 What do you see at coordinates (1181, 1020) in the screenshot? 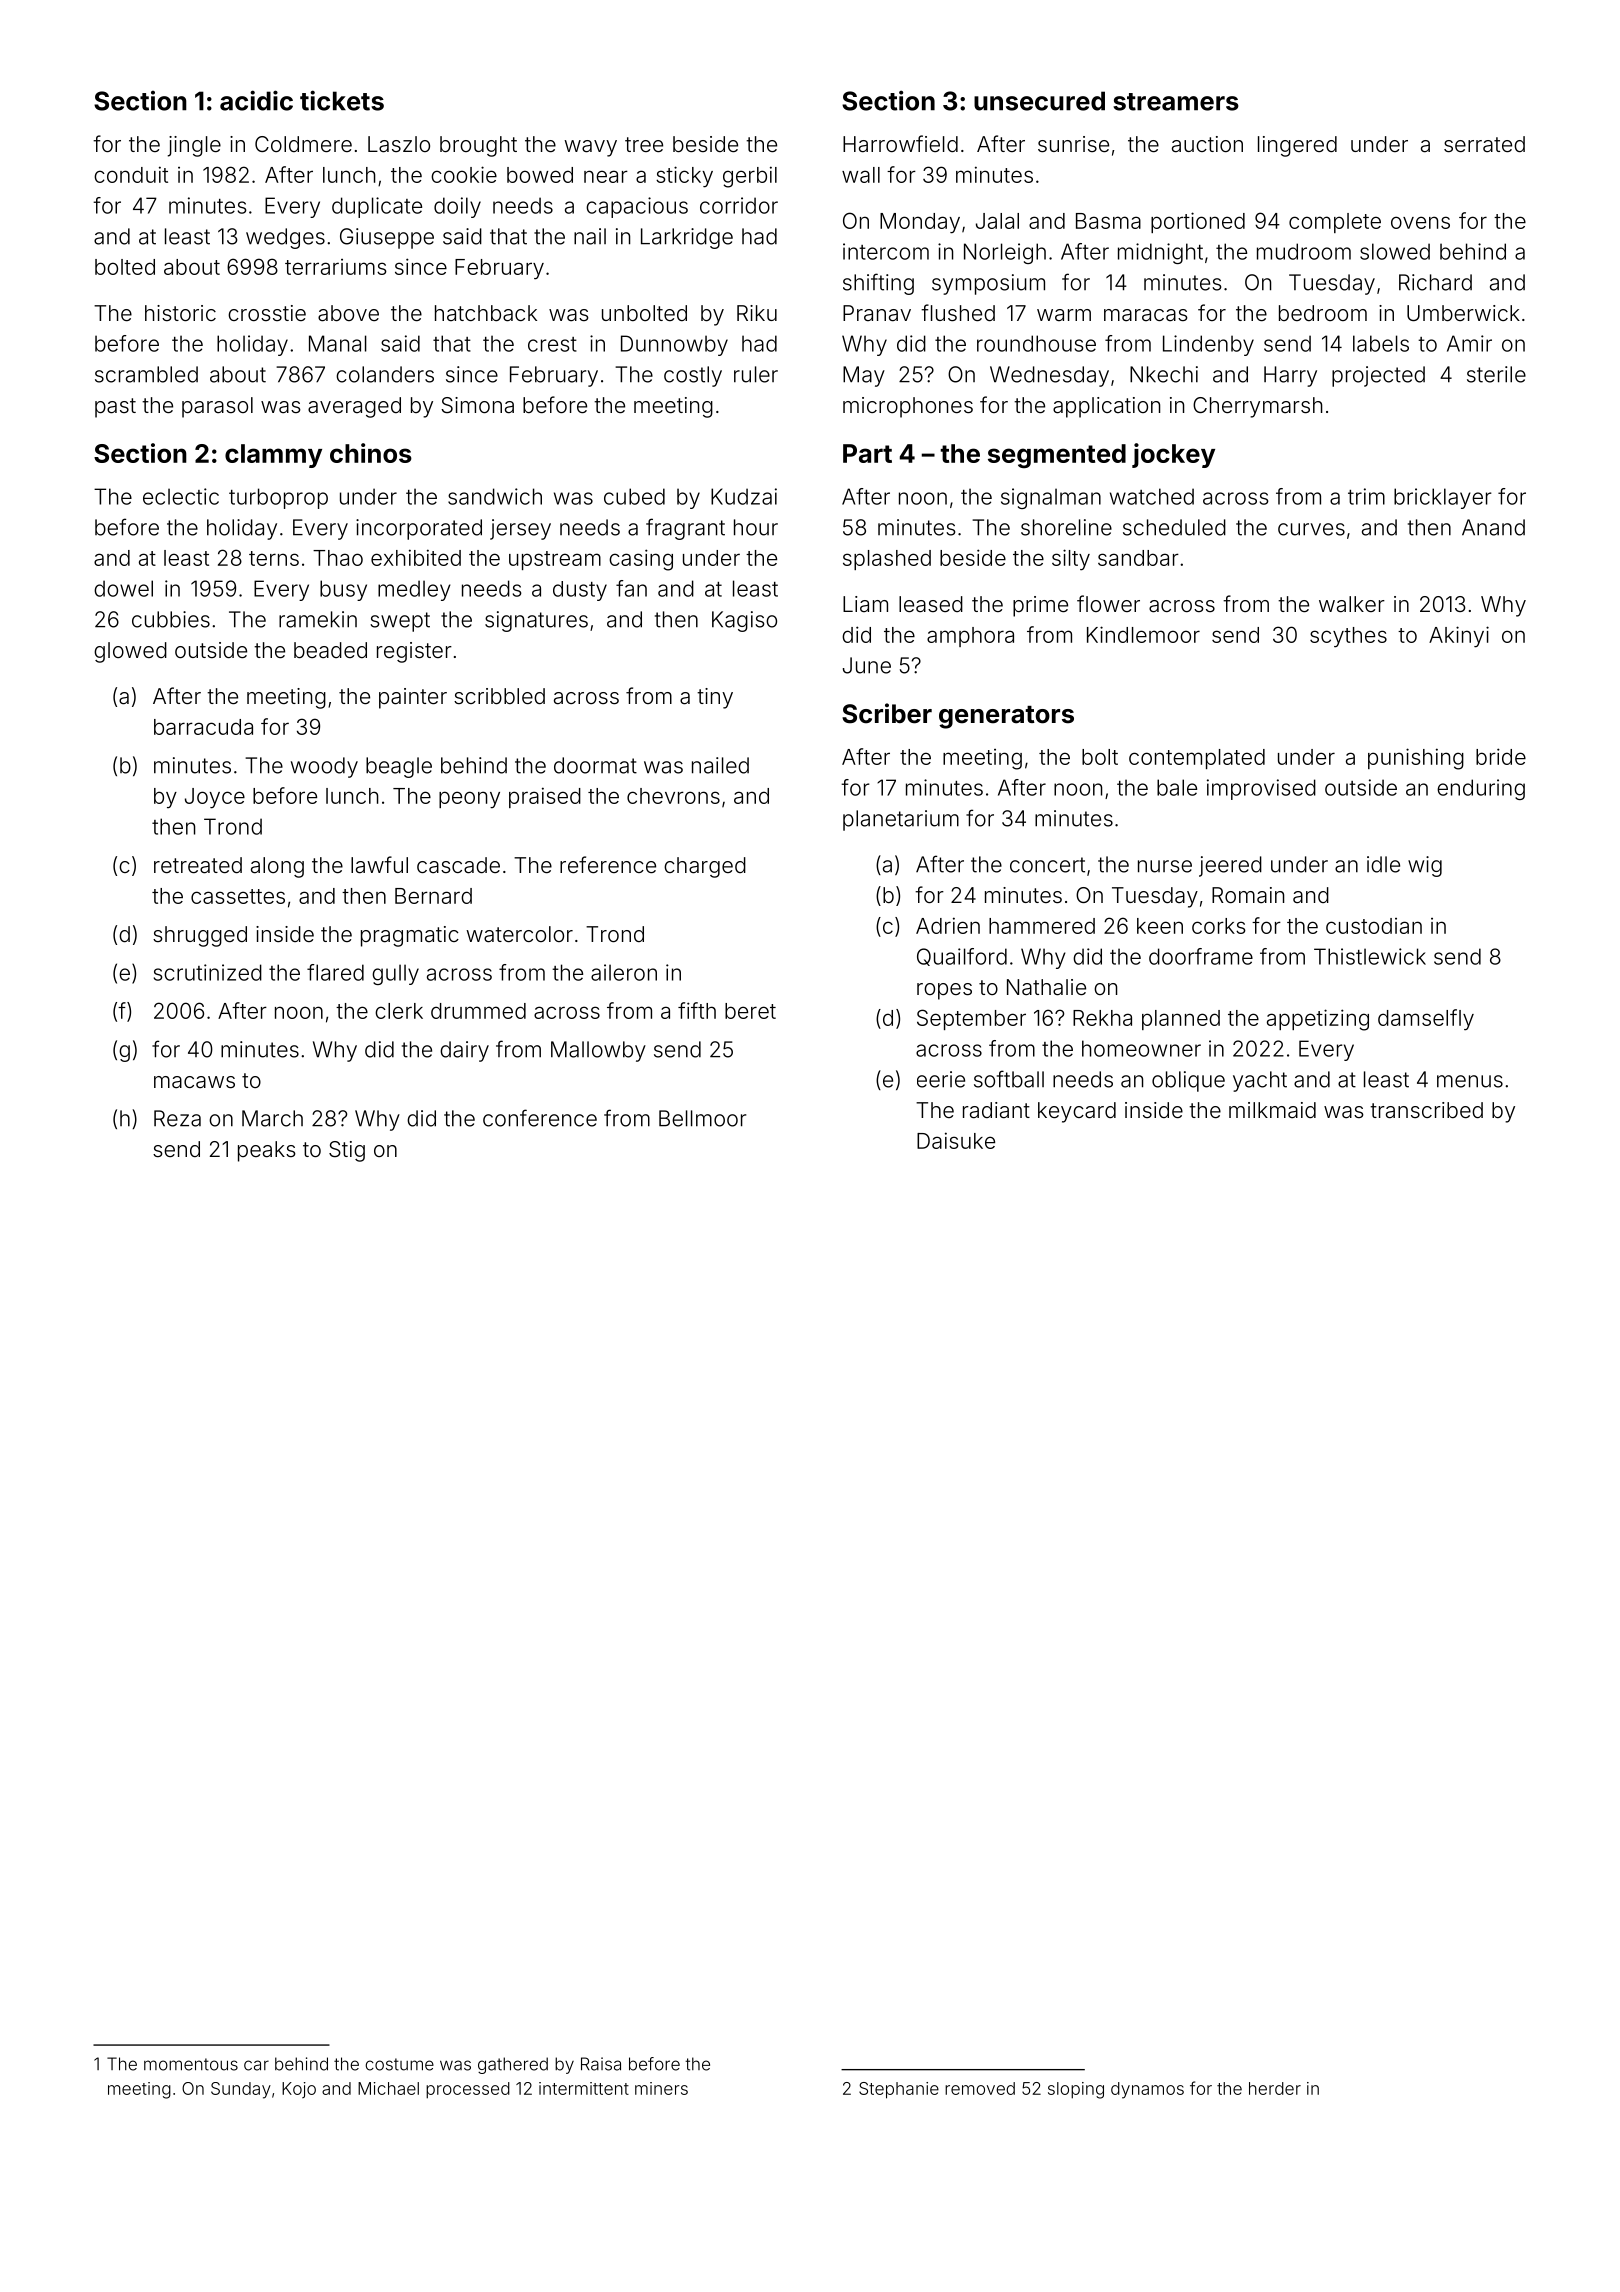
I see `planned` at bounding box center [1181, 1020].
